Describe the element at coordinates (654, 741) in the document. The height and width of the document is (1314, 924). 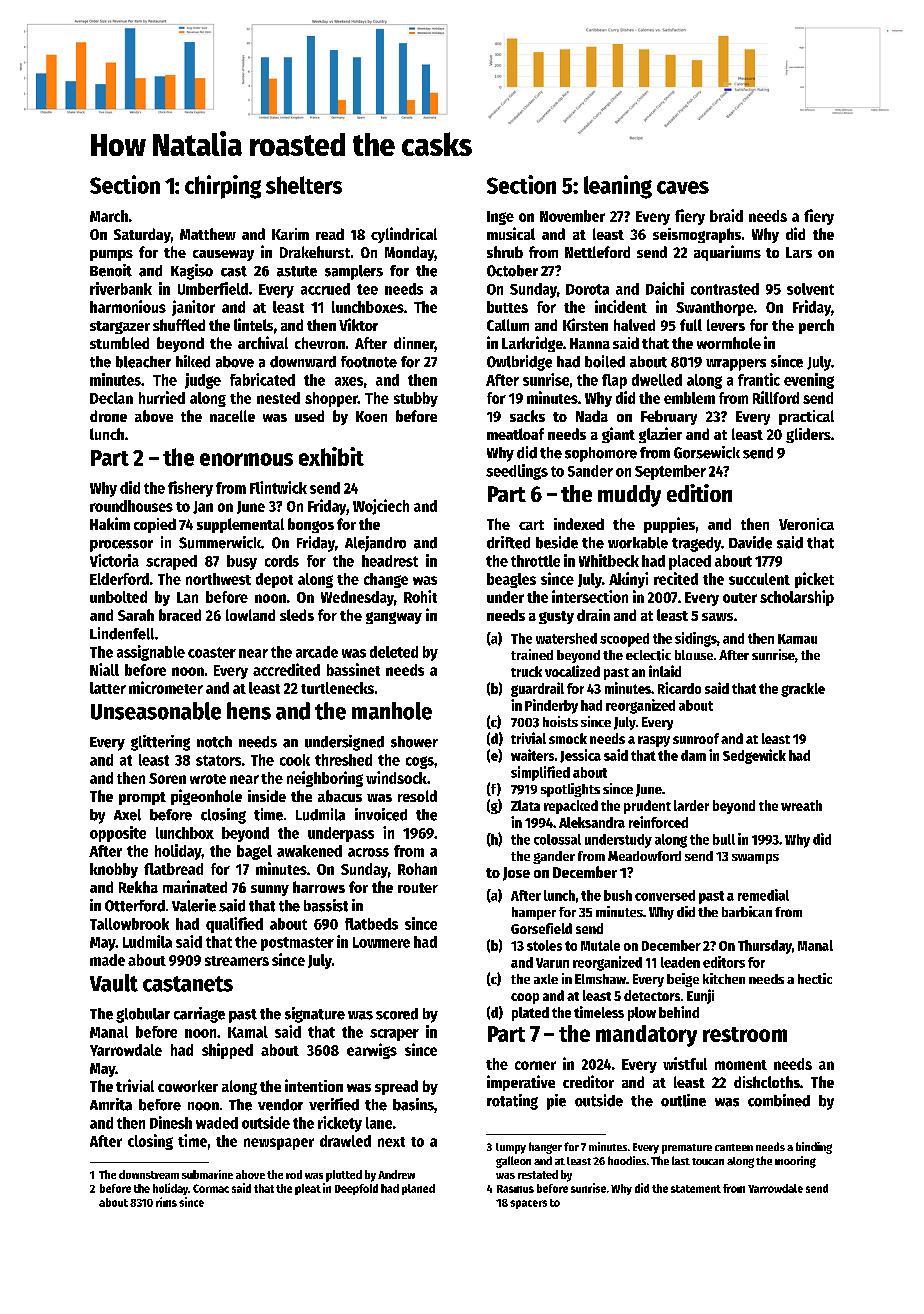
I see `raspy` at that location.
